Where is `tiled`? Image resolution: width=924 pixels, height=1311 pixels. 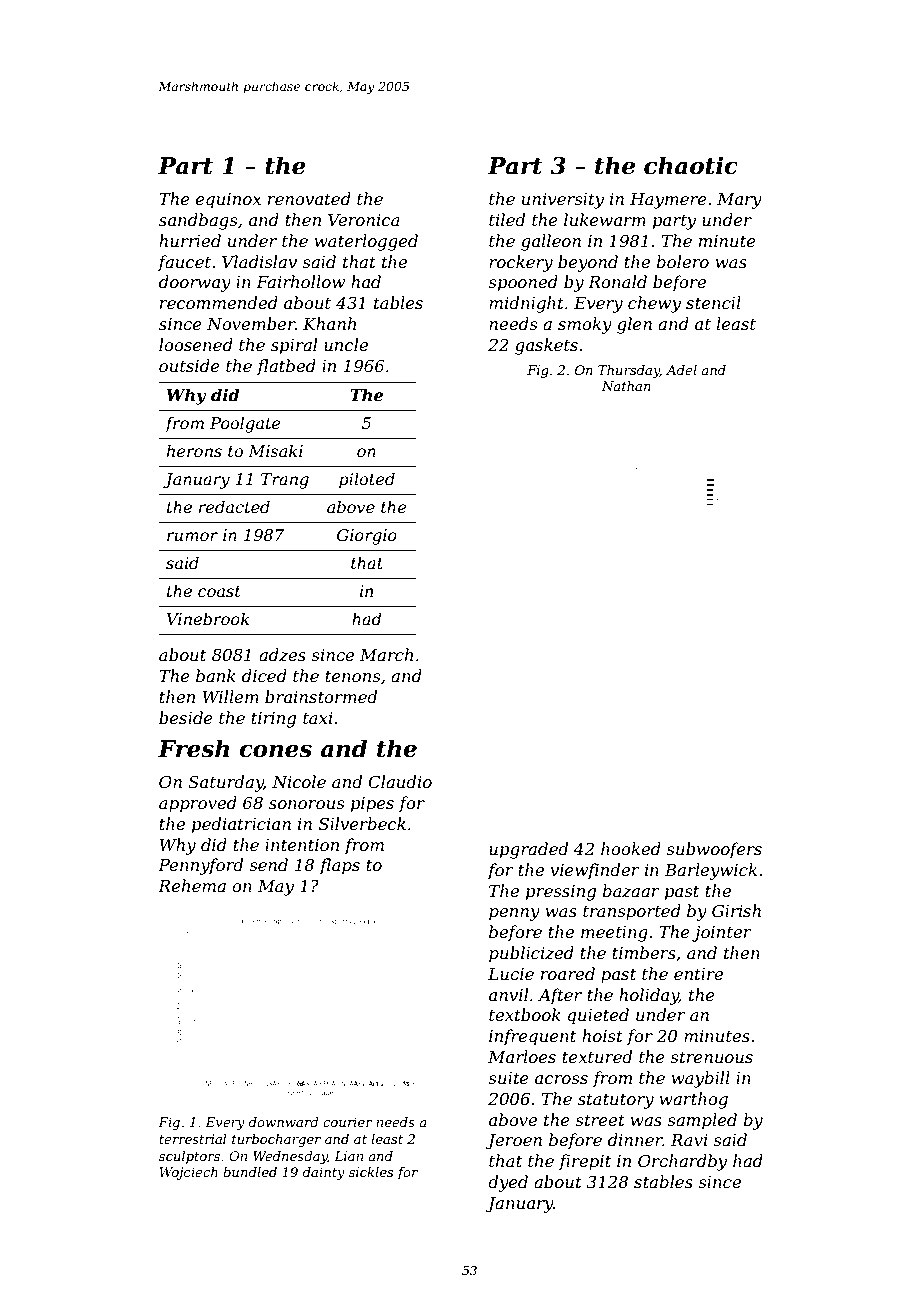 tiled is located at coordinates (507, 219).
